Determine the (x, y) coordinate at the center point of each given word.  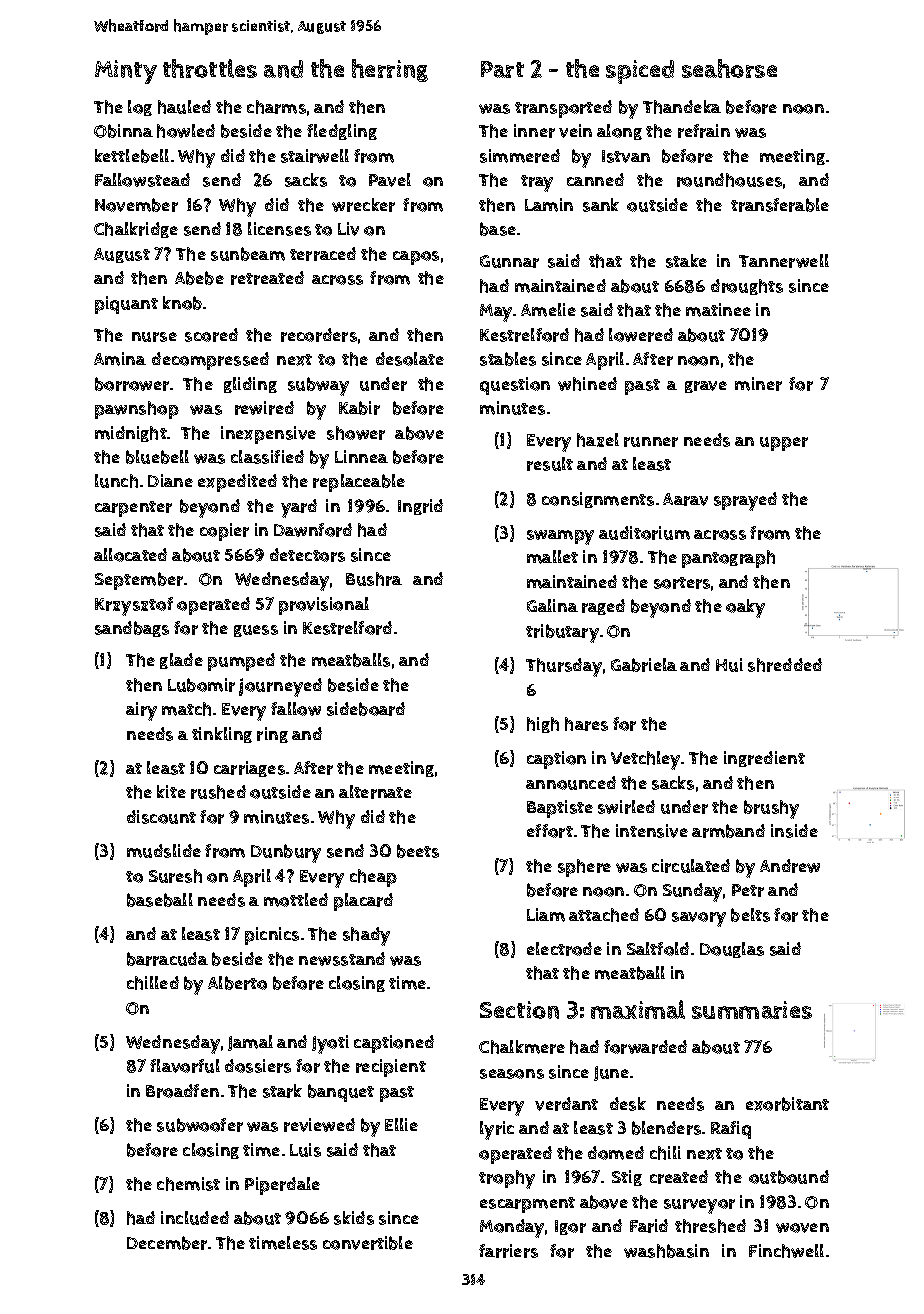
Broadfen (182, 1091)
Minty (126, 72)
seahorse (729, 68)
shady (366, 936)
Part (502, 69)
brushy (771, 809)
